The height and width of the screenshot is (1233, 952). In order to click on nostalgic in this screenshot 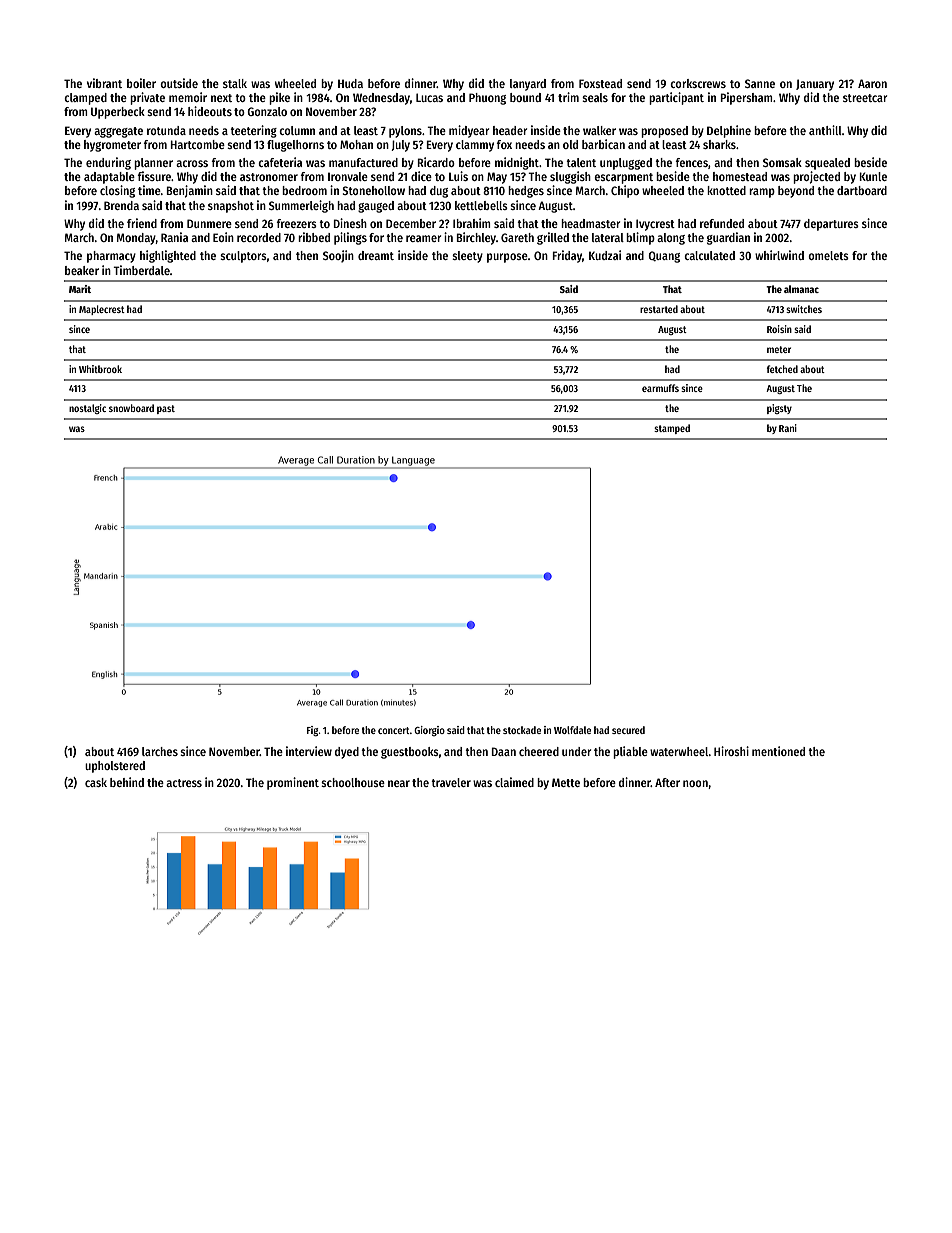, I will do `click(87, 409)`.
